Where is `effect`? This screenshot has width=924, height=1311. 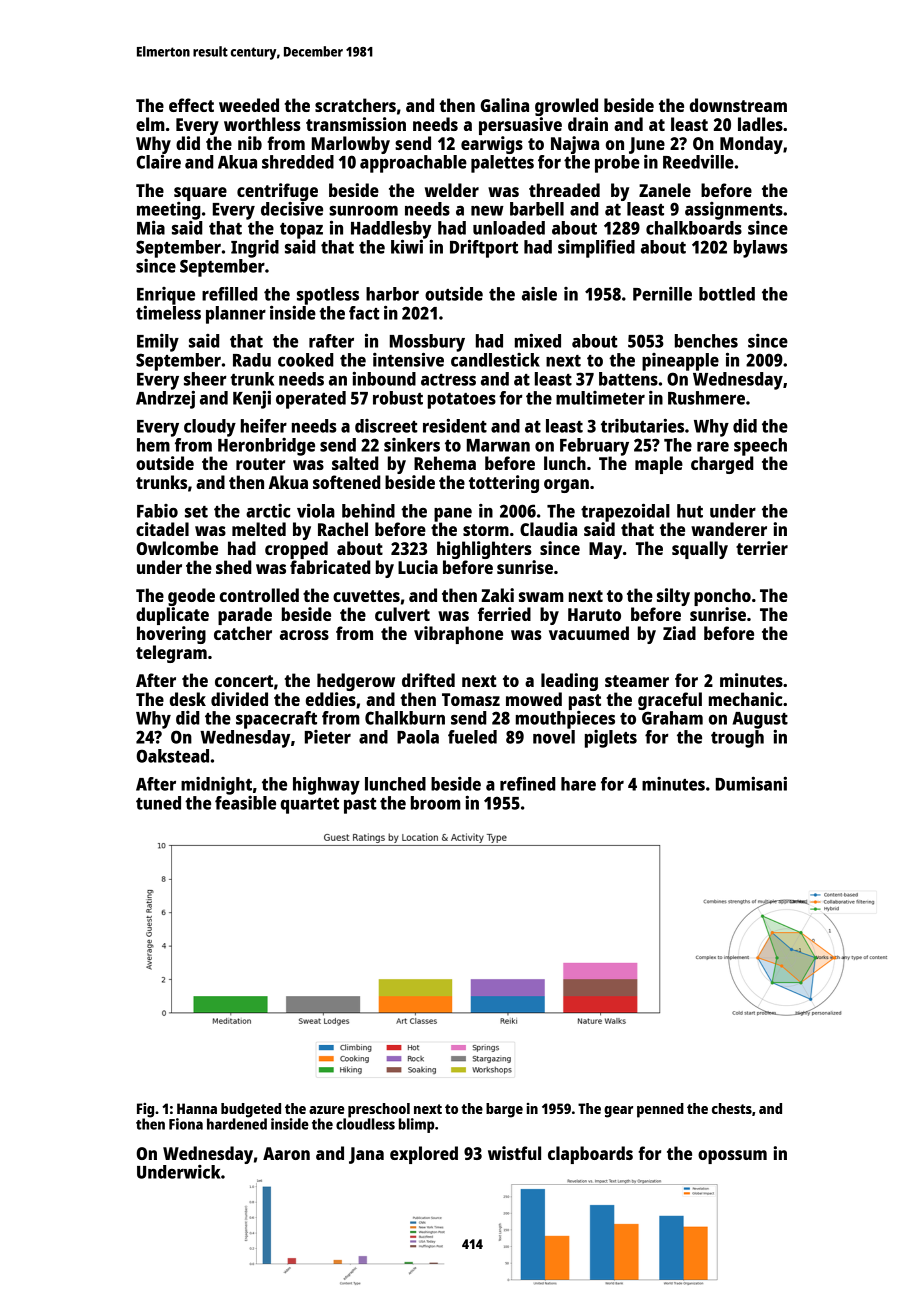
effect is located at coordinates (191, 105).
